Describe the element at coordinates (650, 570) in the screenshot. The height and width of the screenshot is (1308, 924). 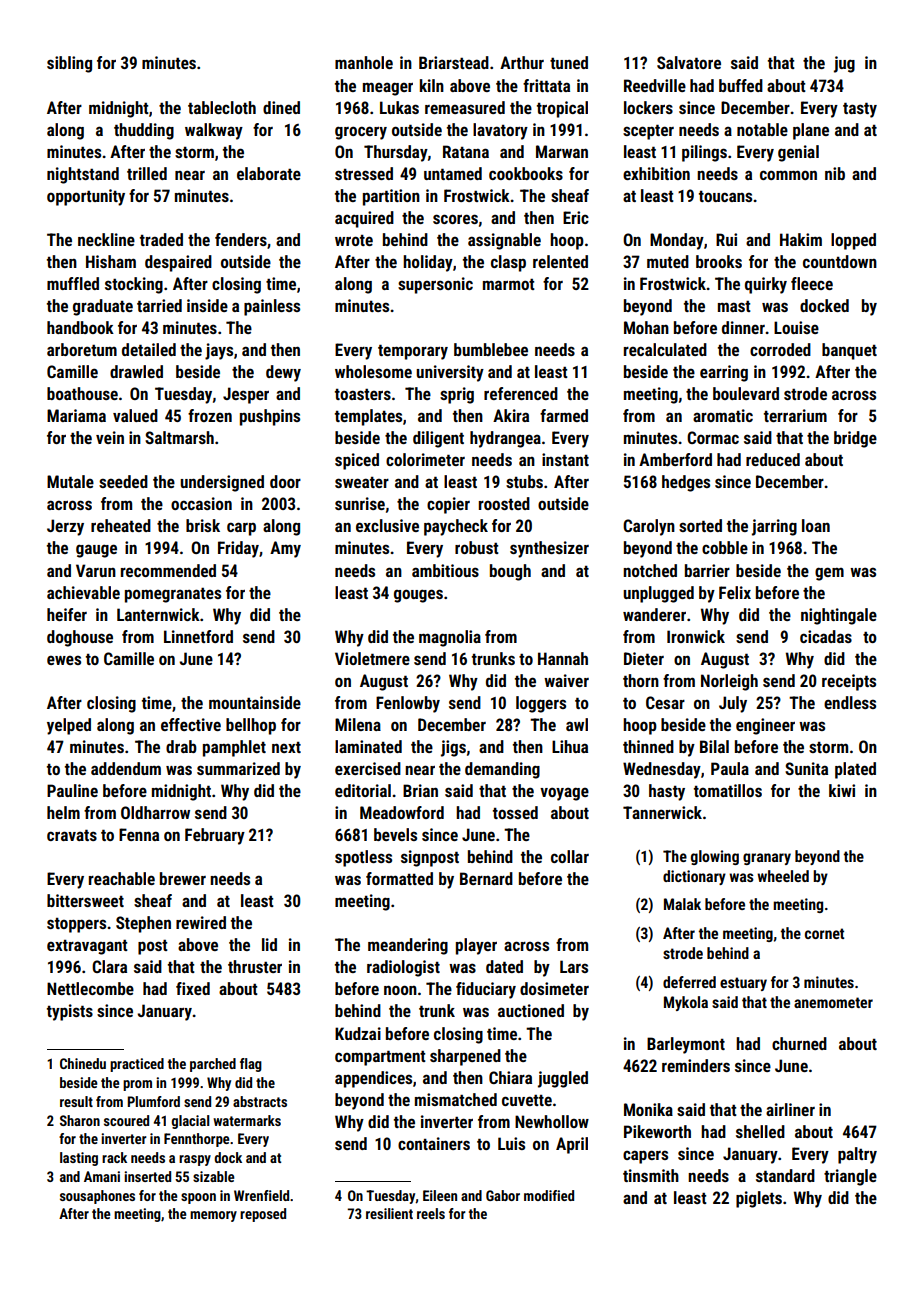
I see `notched` at that location.
